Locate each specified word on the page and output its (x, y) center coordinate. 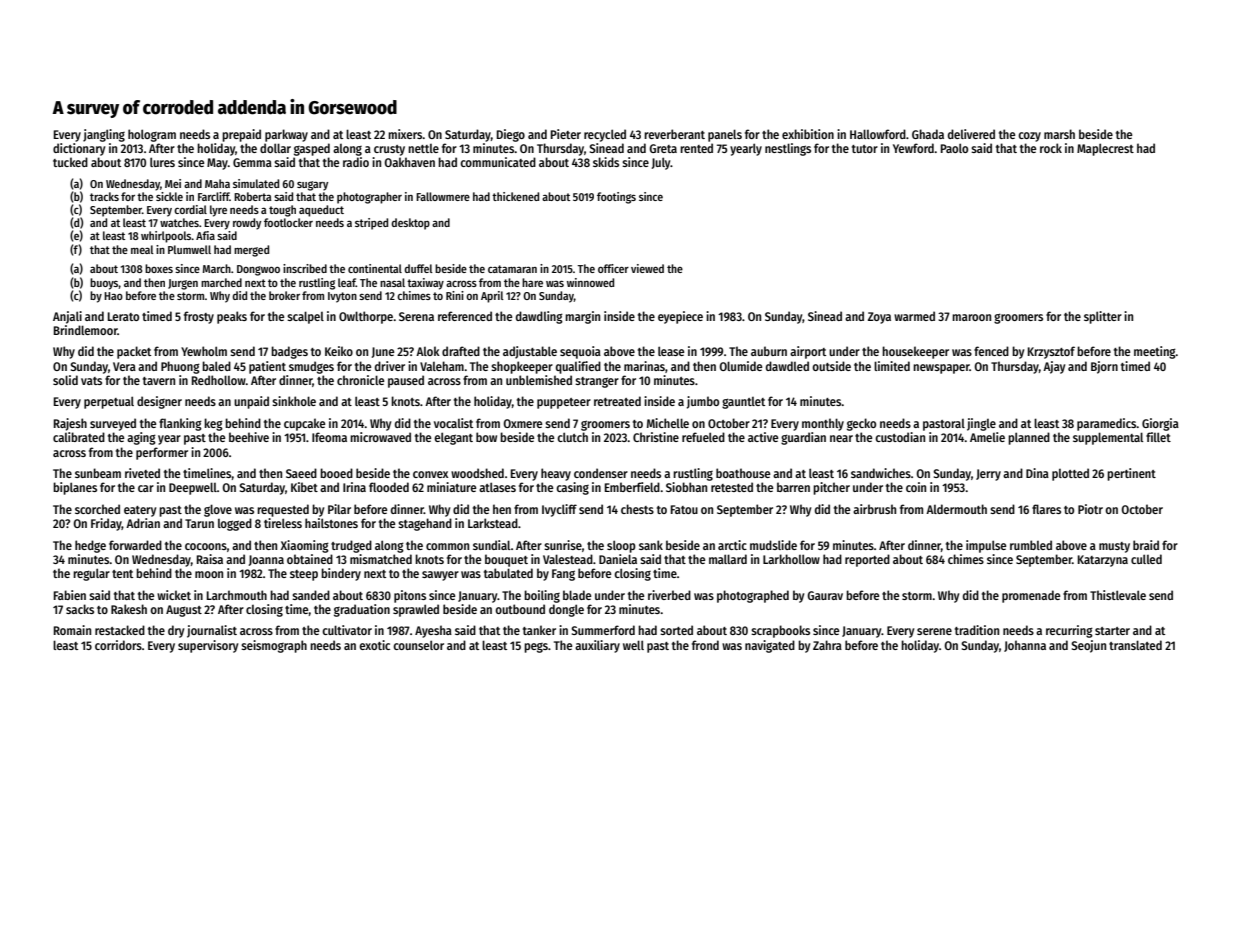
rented (696, 148)
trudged (351, 546)
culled (1146, 559)
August (184, 611)
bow (486, 437)
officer (613, 268)
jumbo (703, 402)
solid (65, 380)
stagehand (425, 524)
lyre (218, 211)
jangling (104, 135)
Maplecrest (1105, 149)
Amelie (987, 437)
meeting (1155, 352)
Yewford (913, 148)
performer (162, 453)
